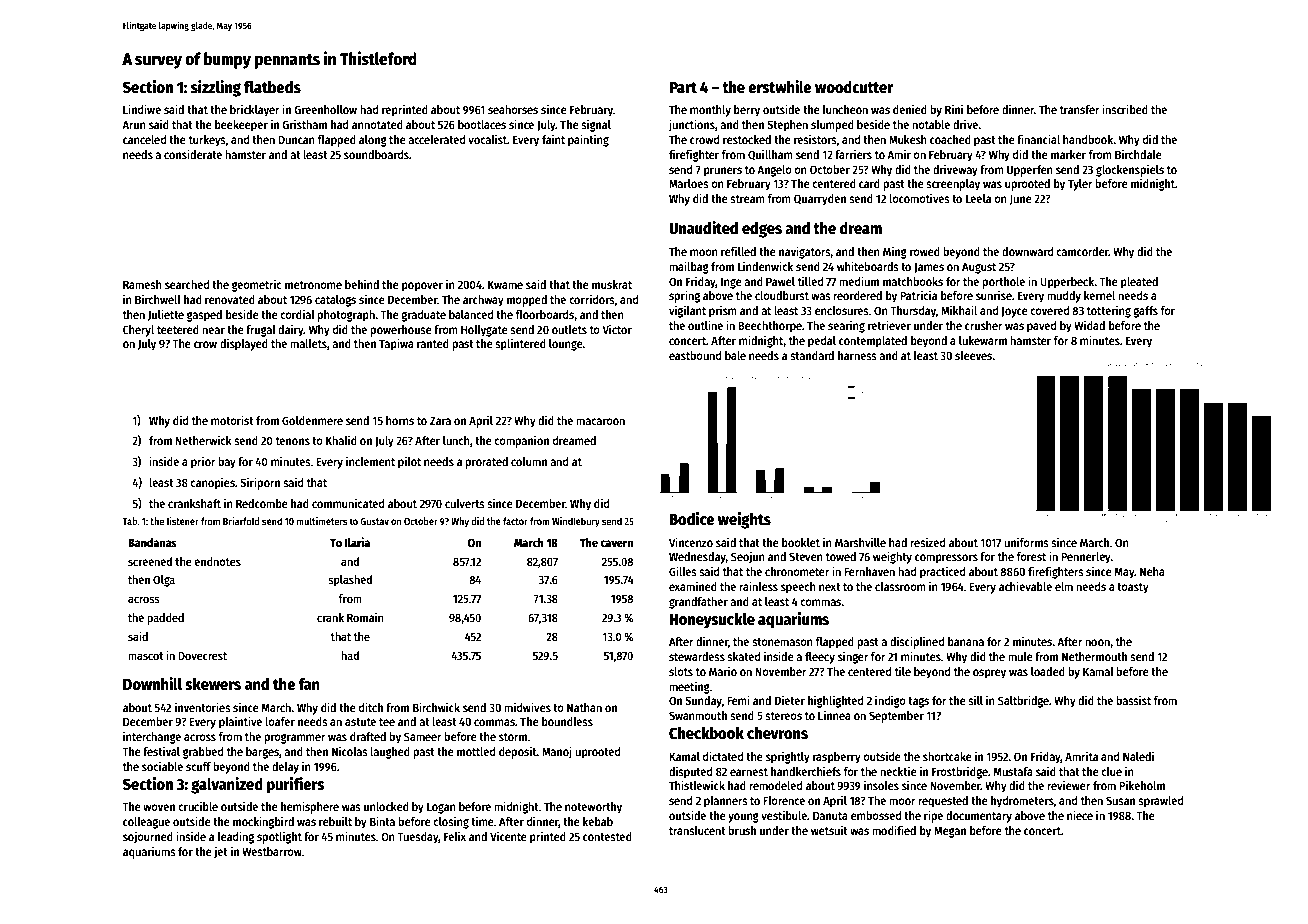 This screenshot has width=1308, height=924. What do you see at coordinates (788, 126) in the screenshot?
I see `Stephen` at bounding box center [788, 126].
